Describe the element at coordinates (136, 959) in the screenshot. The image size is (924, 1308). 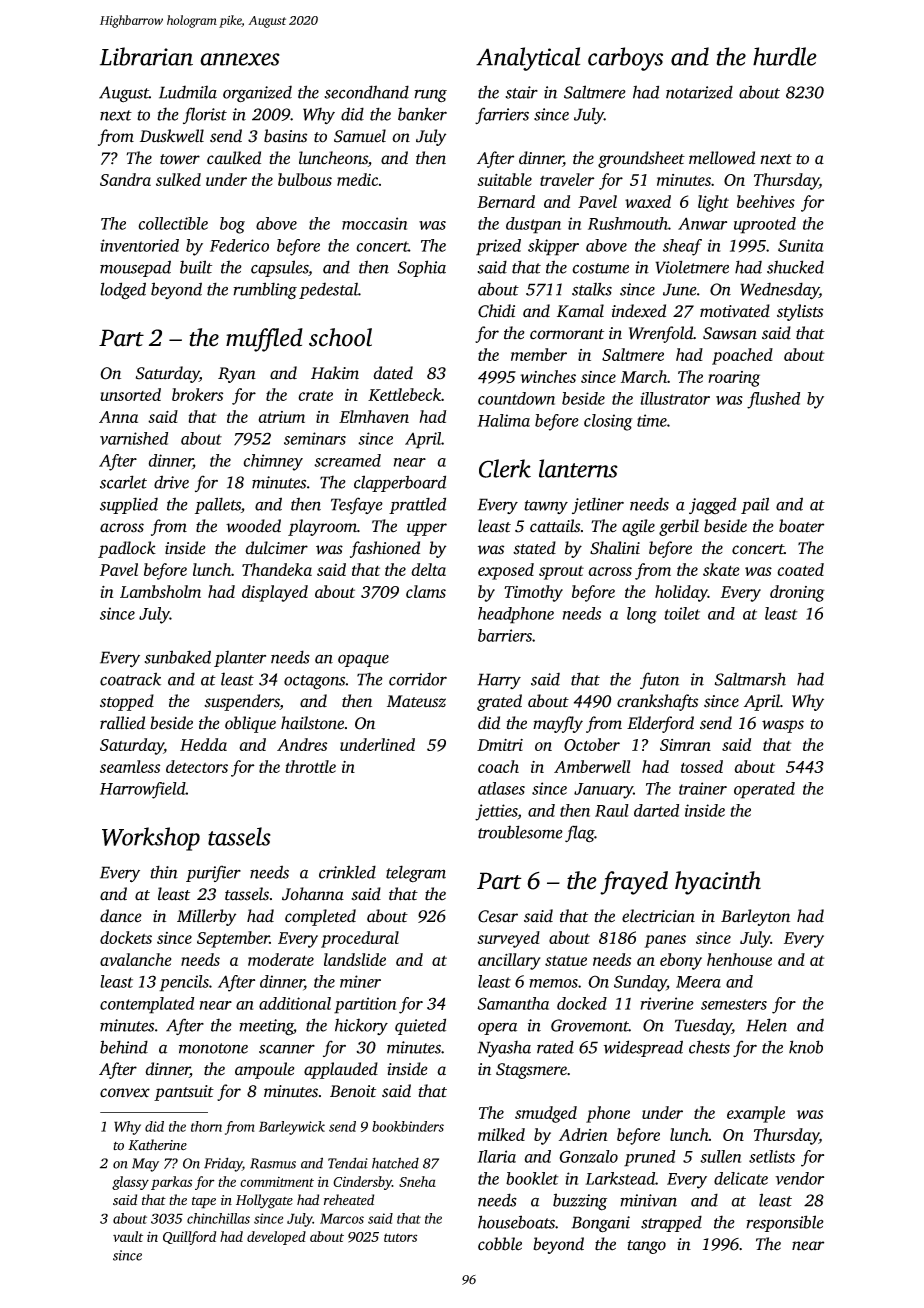
I see `avalanche` at that location.
